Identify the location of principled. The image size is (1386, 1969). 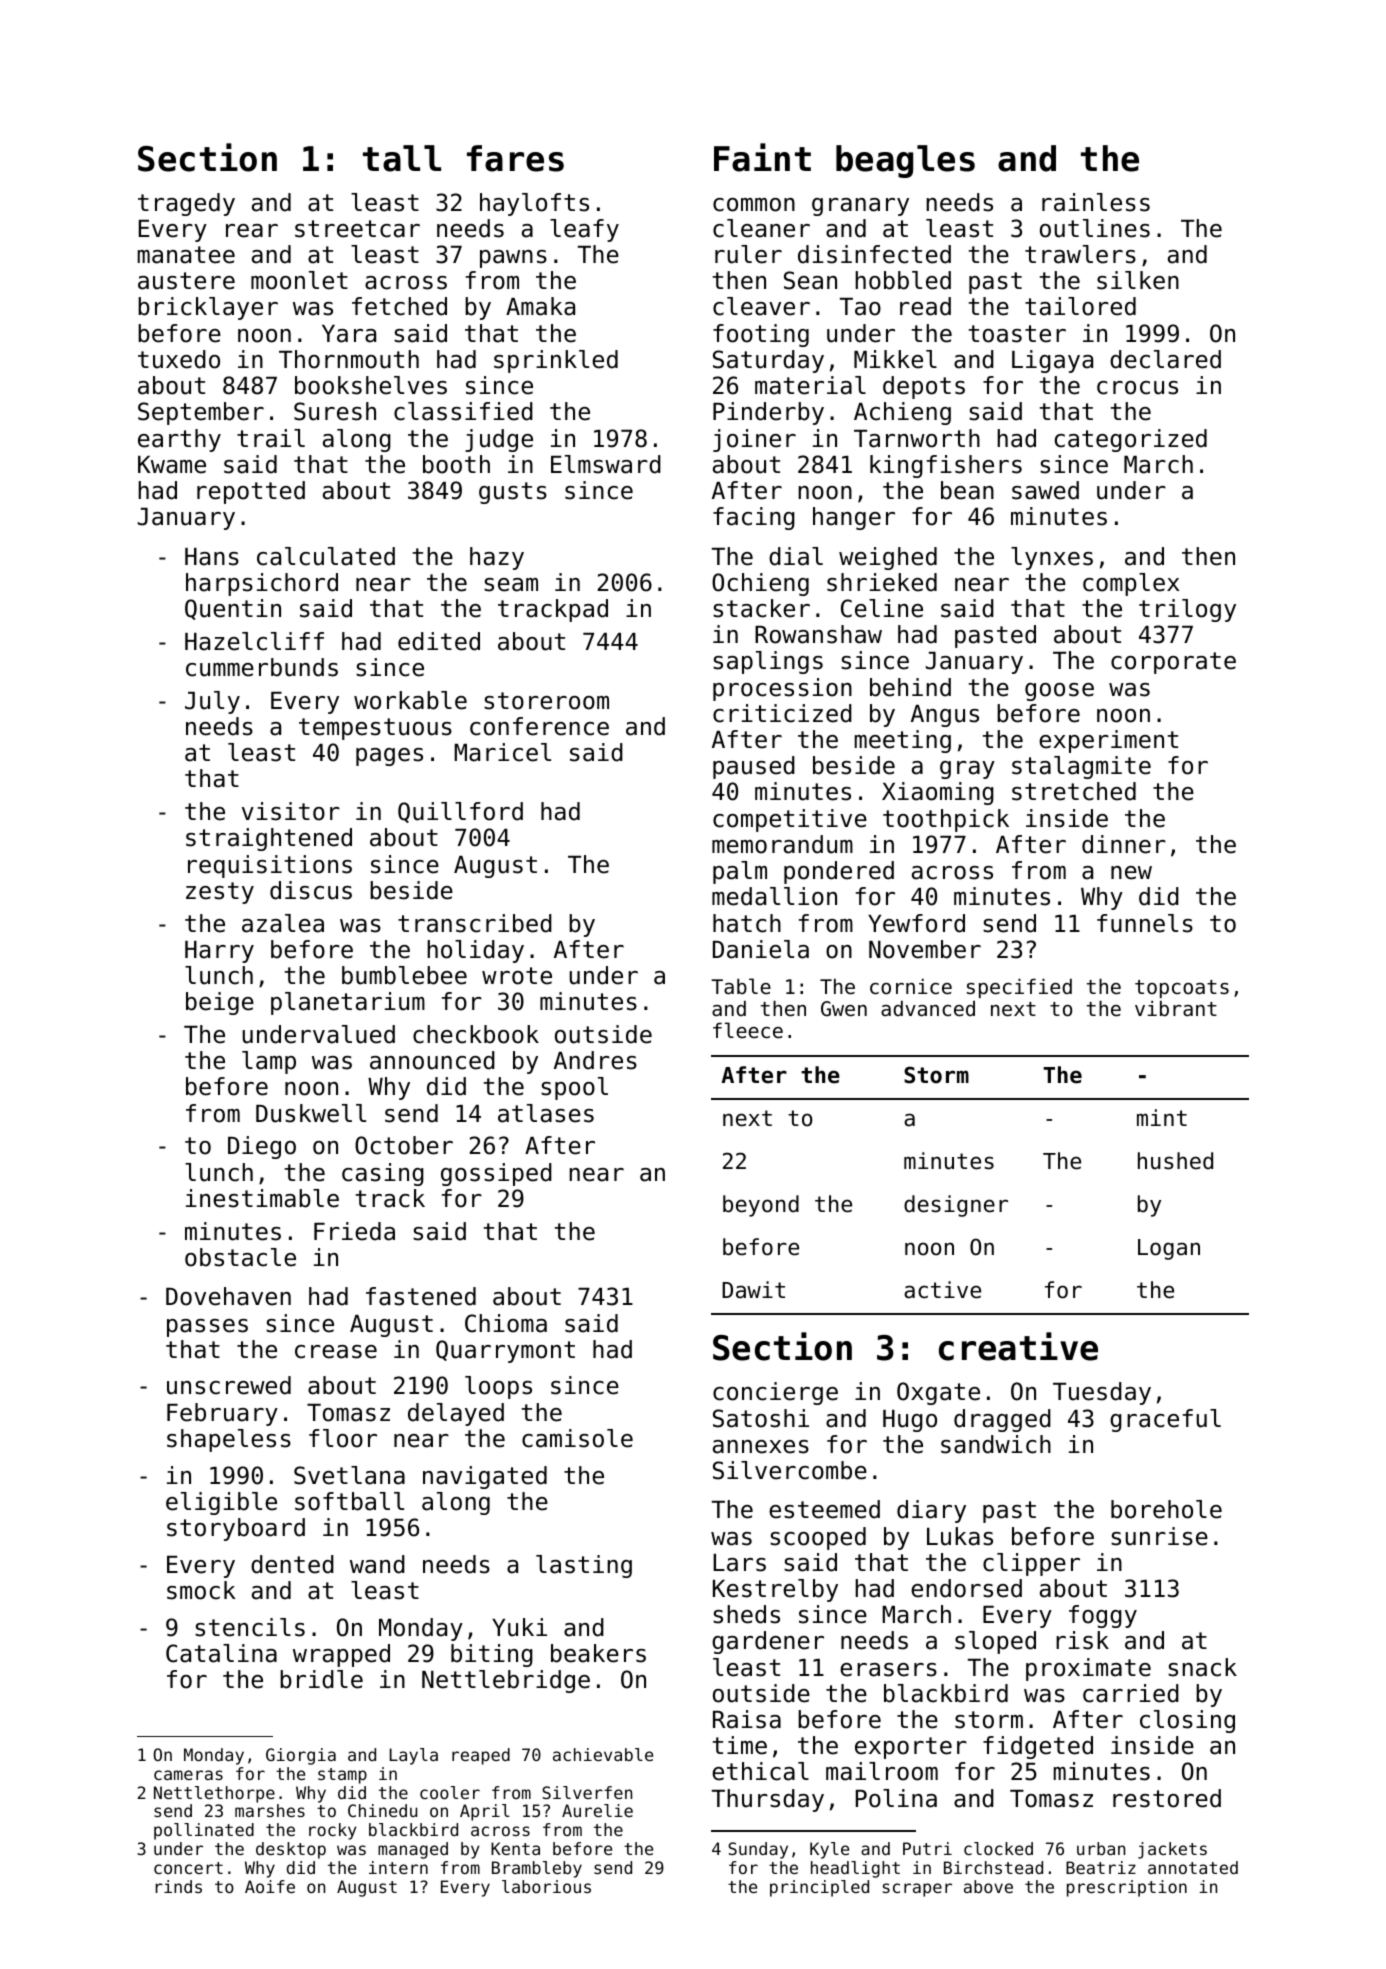
(819, 1888).
